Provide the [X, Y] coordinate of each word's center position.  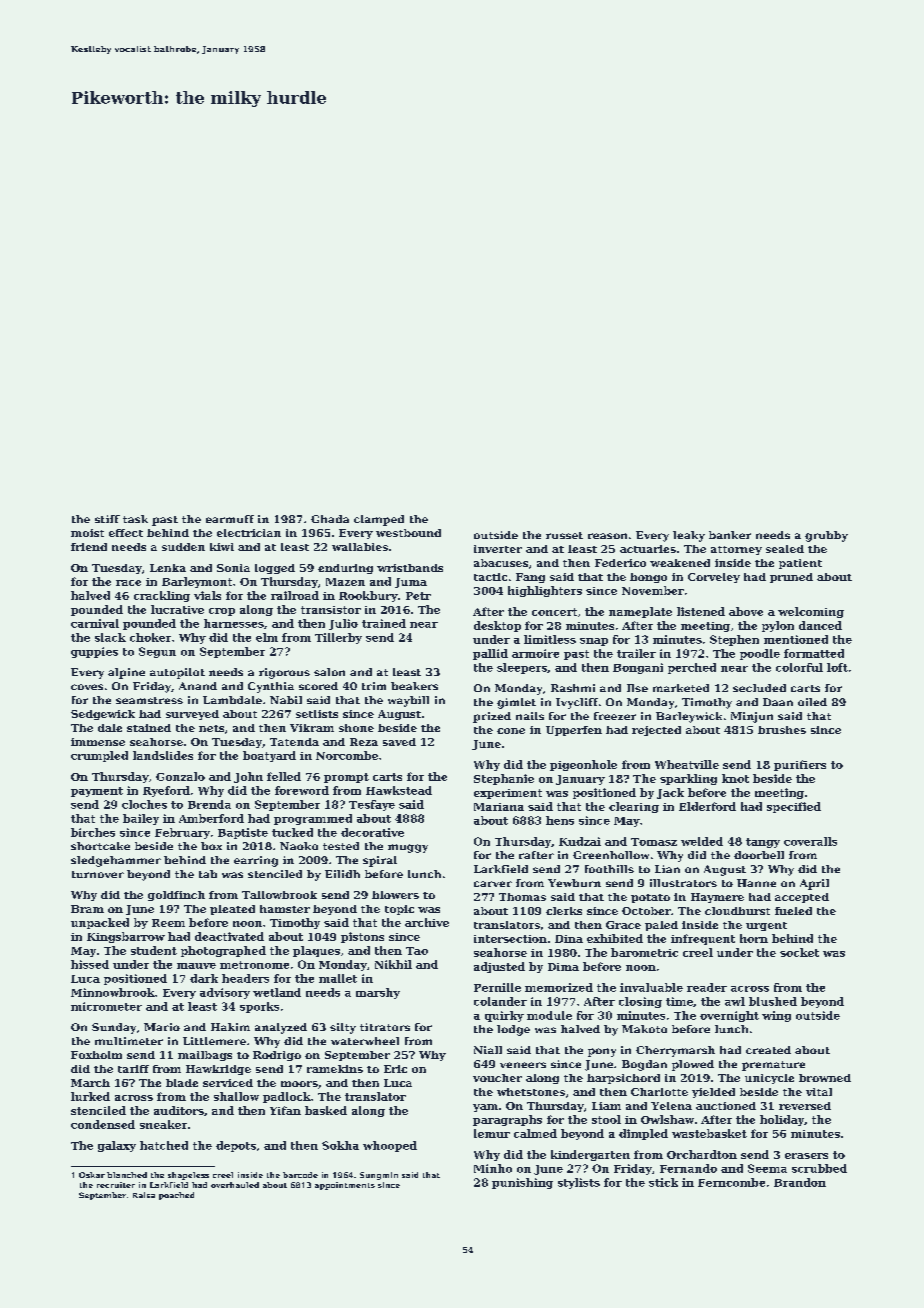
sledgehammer [116, 861]
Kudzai [580, 841]
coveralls [810, 841]
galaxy [117, 1146]
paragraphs [507, 1120]
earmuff [230, 519]
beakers [414, 686]
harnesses [234, 623]
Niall [488, 1050]
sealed [785, 549]
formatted [814, 653]
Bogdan [644, 1065]
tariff [133, 1069]
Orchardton [702, 1154]
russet [564, 535]
